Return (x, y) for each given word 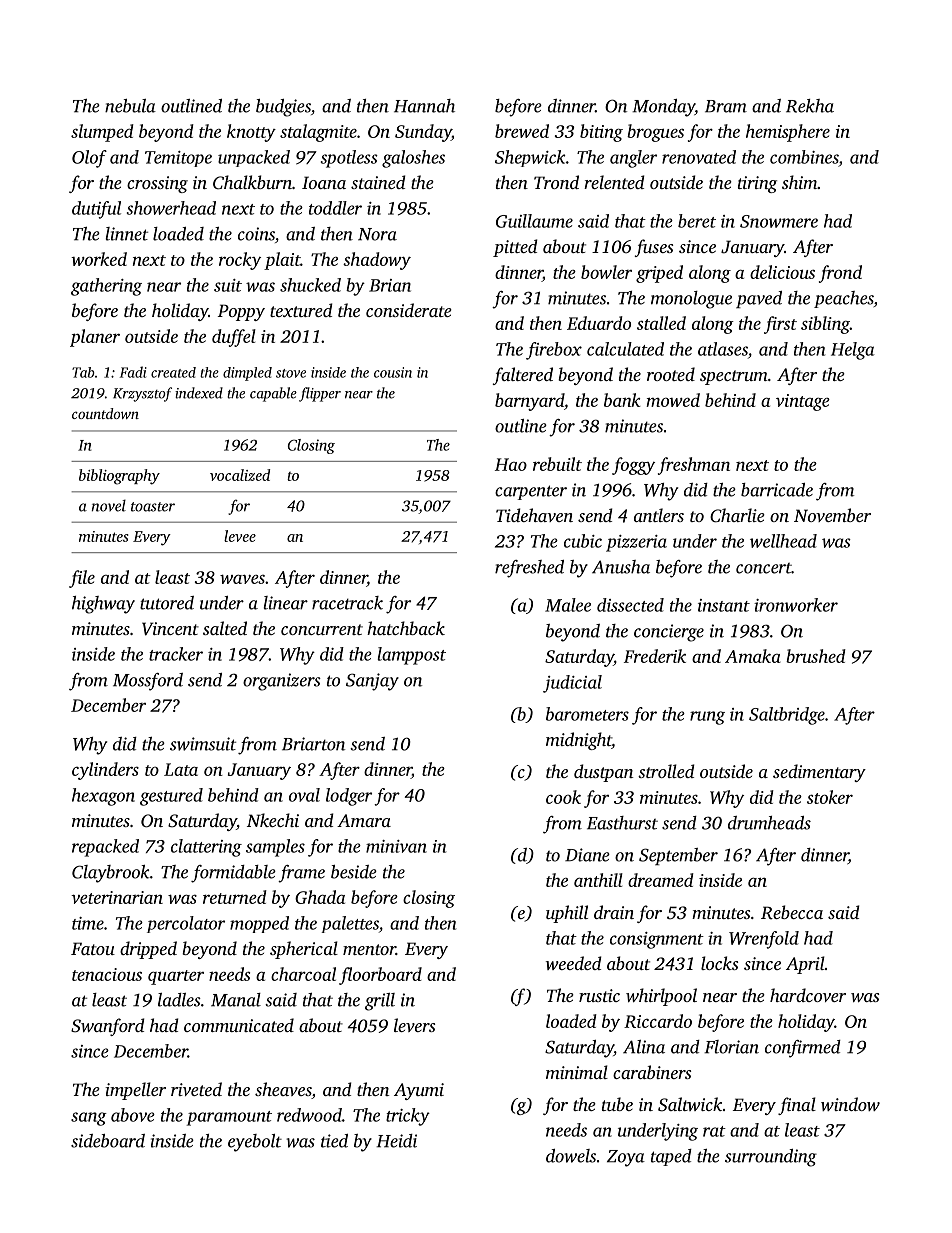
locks (719, 963)
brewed (522, 131)
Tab (83, 372)
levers (414, 1025)
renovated (699, 157)
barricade (777, 490)
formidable (233, 874)
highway (103, 605)
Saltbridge (787, 716)
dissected (630, 605)
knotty (251, 133)
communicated (239, 1025)
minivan (396, 846)
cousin (393, 372)
